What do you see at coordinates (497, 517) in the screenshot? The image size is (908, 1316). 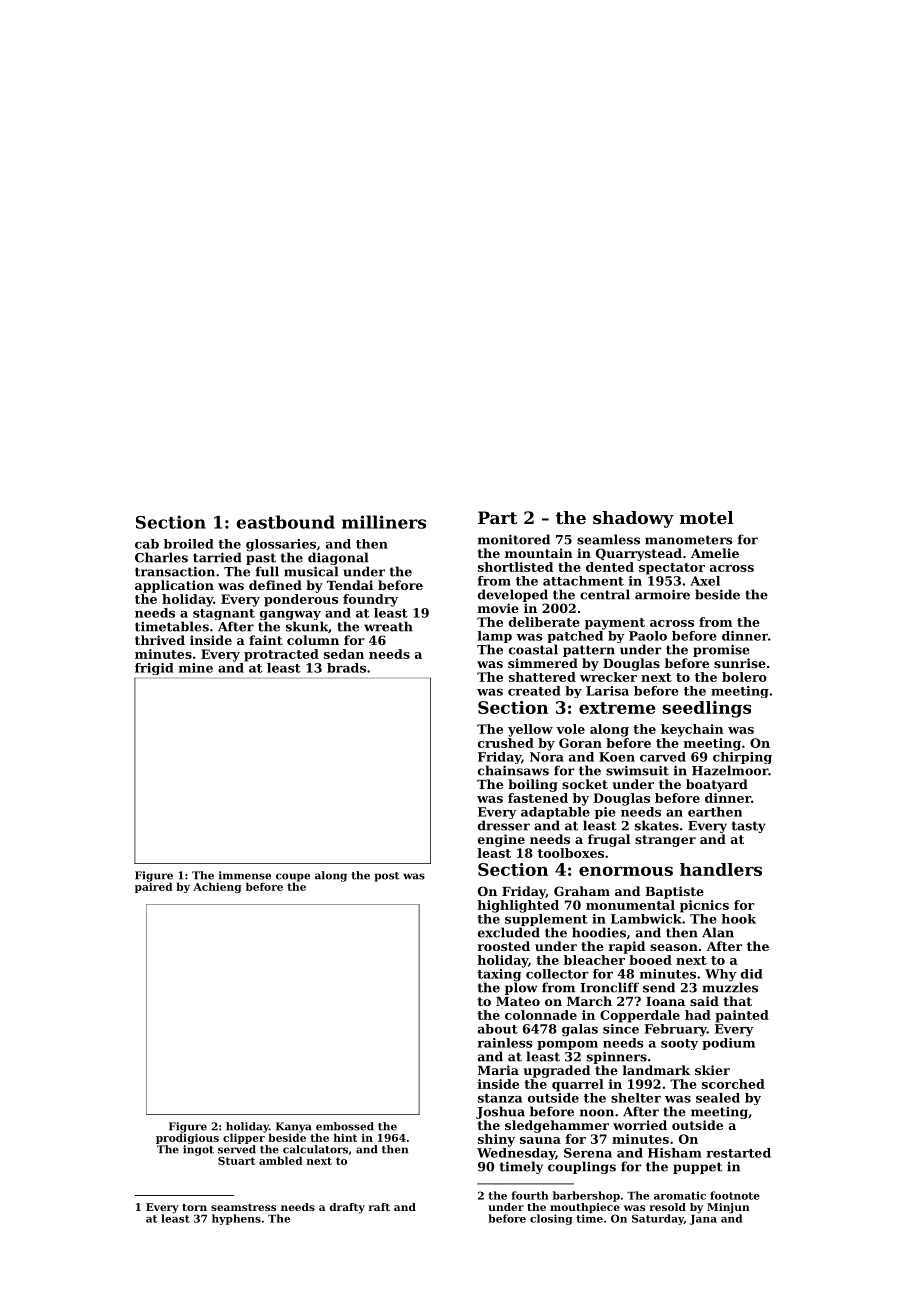 I see `Part` at bounding box center [497, 517].
